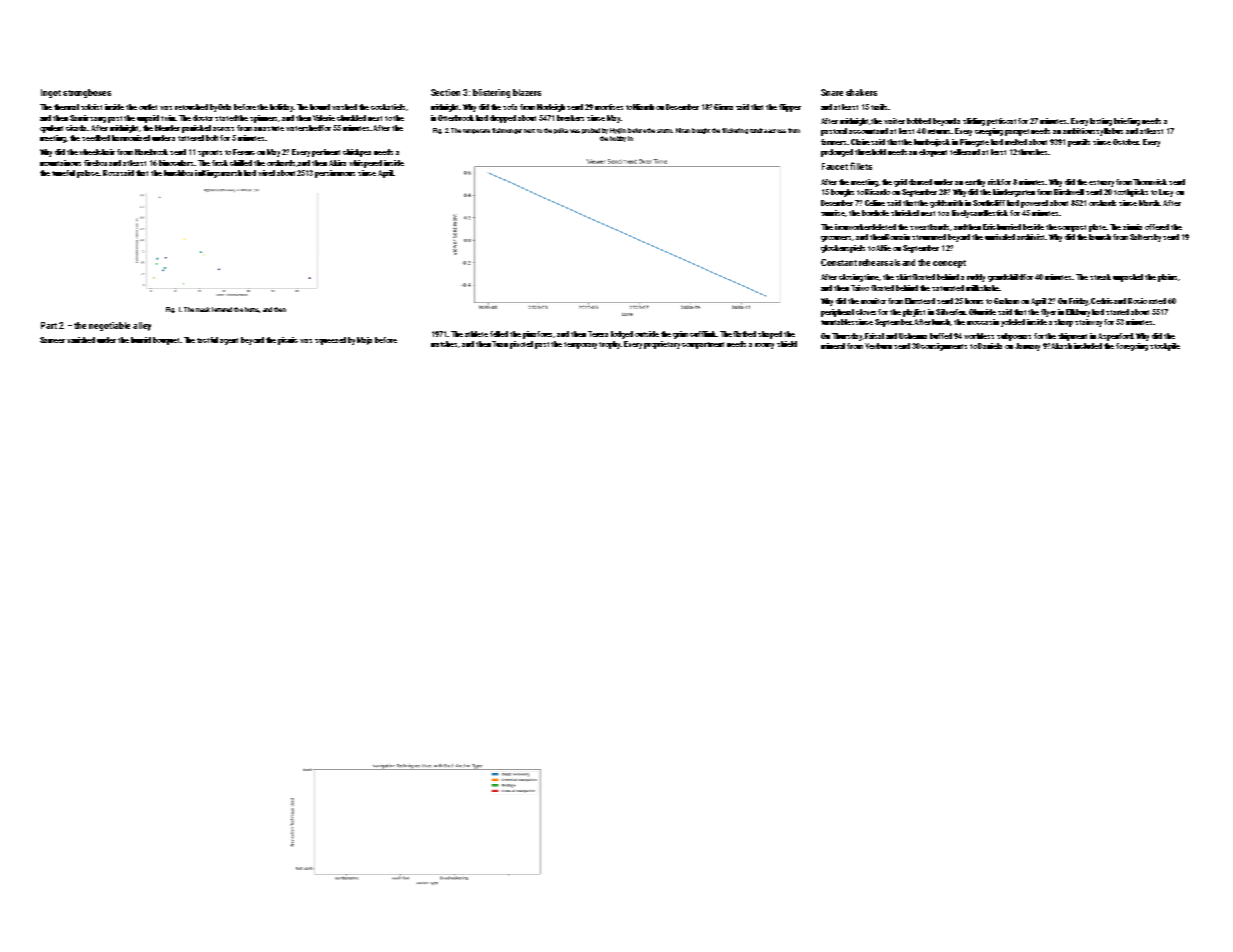  Describe the element at coordinates (843, 249) in the image. I see `glockenspiels` at that location.
